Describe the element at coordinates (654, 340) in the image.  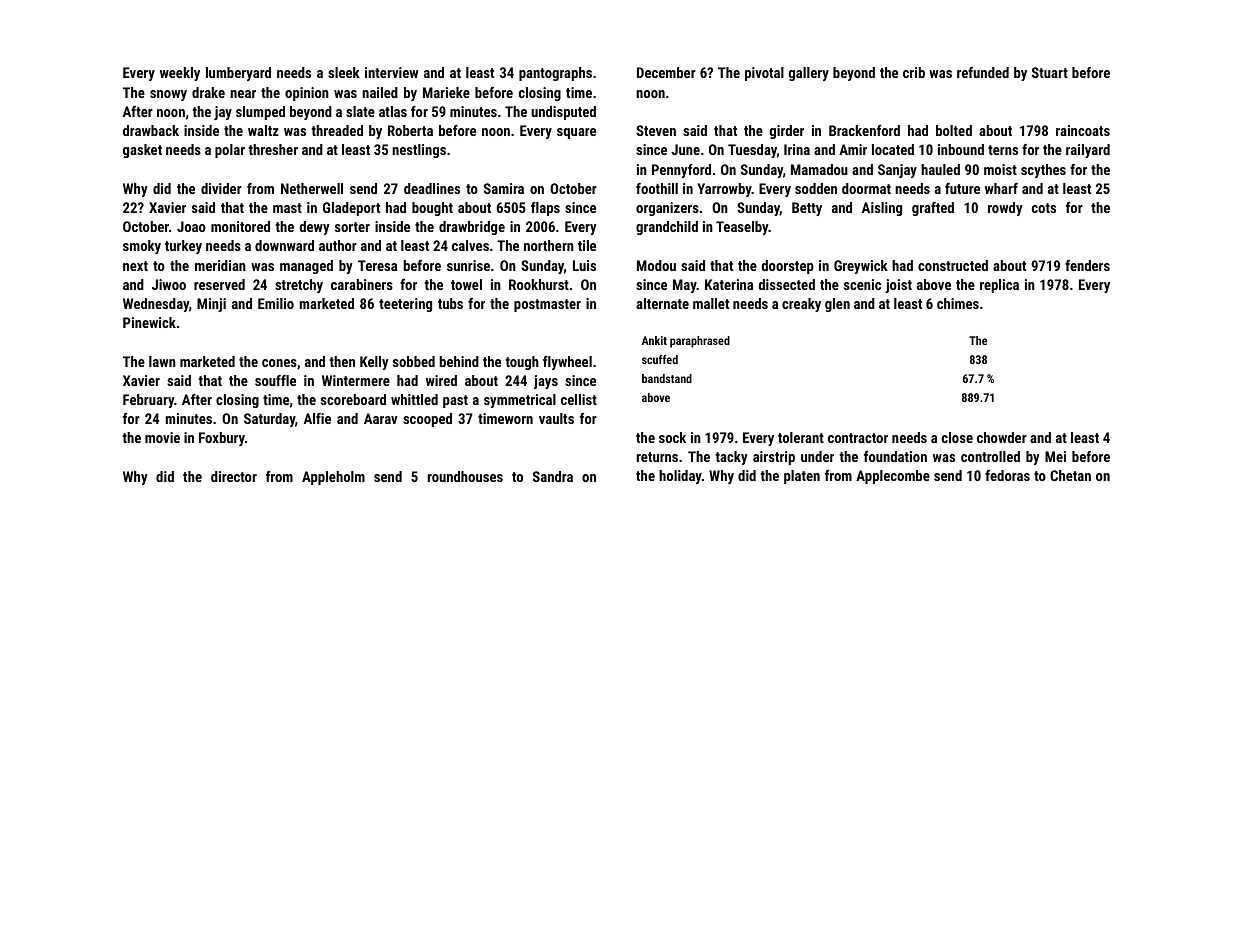
I see `Ankit` at that location.
